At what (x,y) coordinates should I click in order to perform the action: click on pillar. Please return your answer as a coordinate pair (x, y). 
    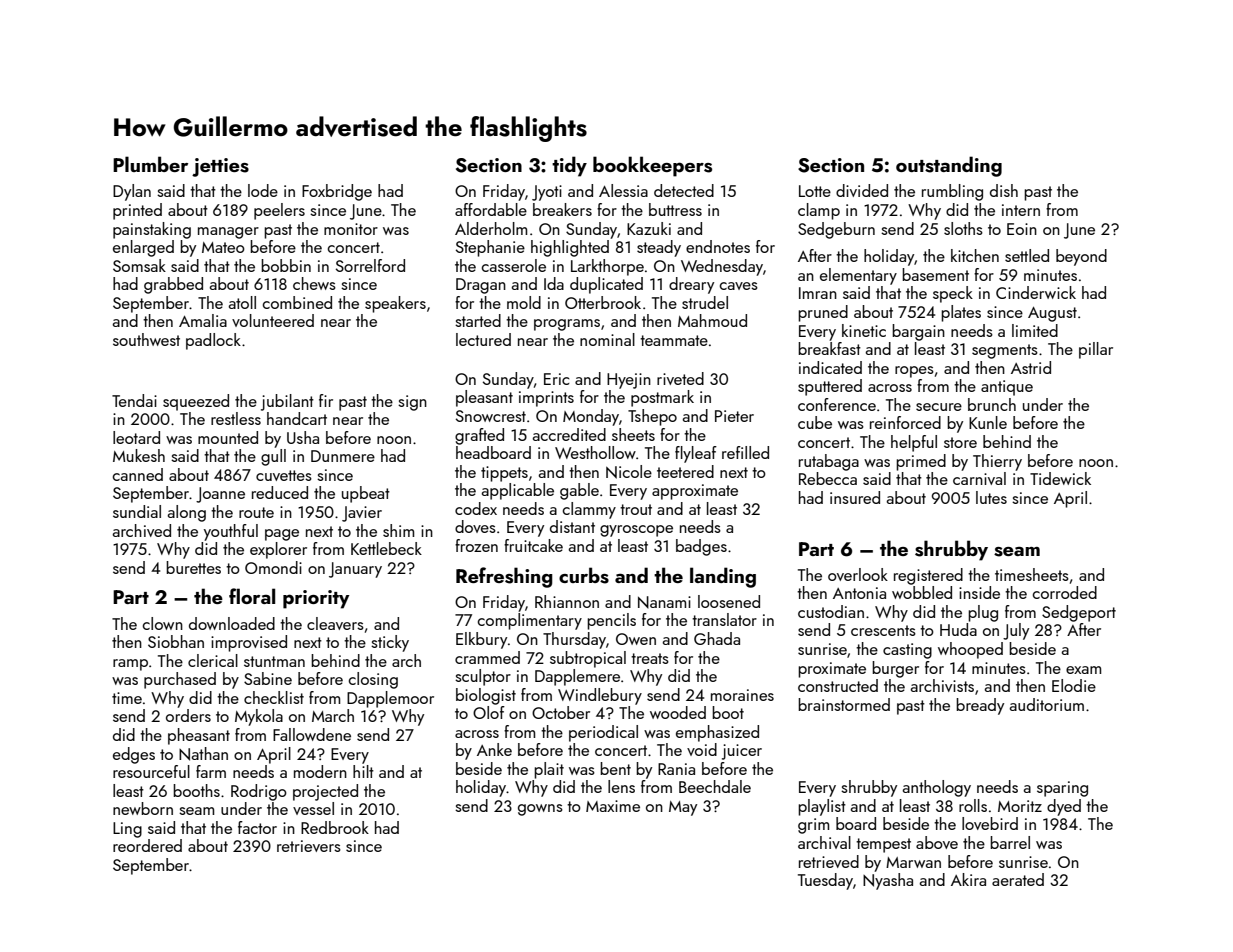
    Looking at the image, I should click on (1096, 350).
